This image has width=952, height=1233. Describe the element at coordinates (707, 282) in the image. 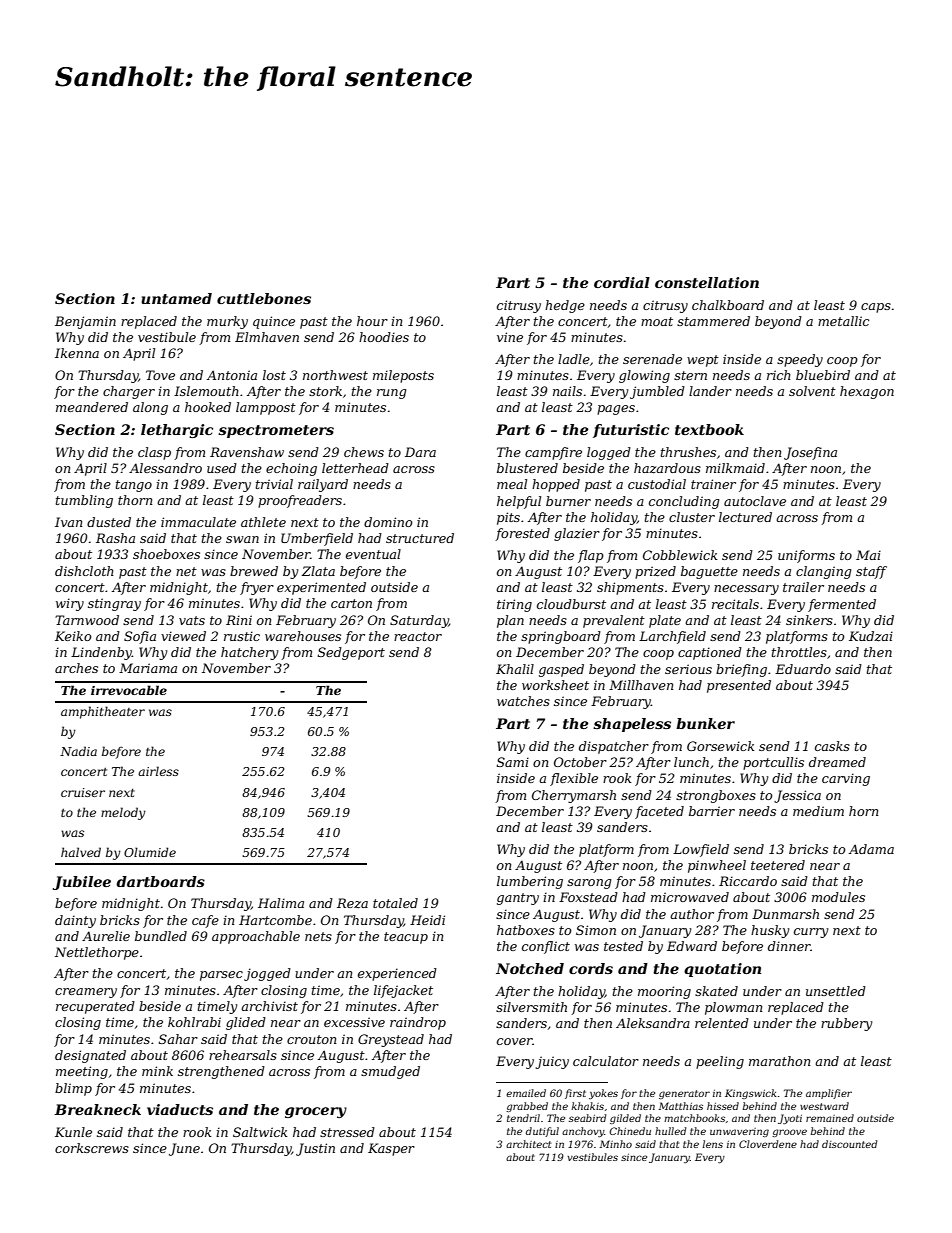

I see `constellation` at that location.
